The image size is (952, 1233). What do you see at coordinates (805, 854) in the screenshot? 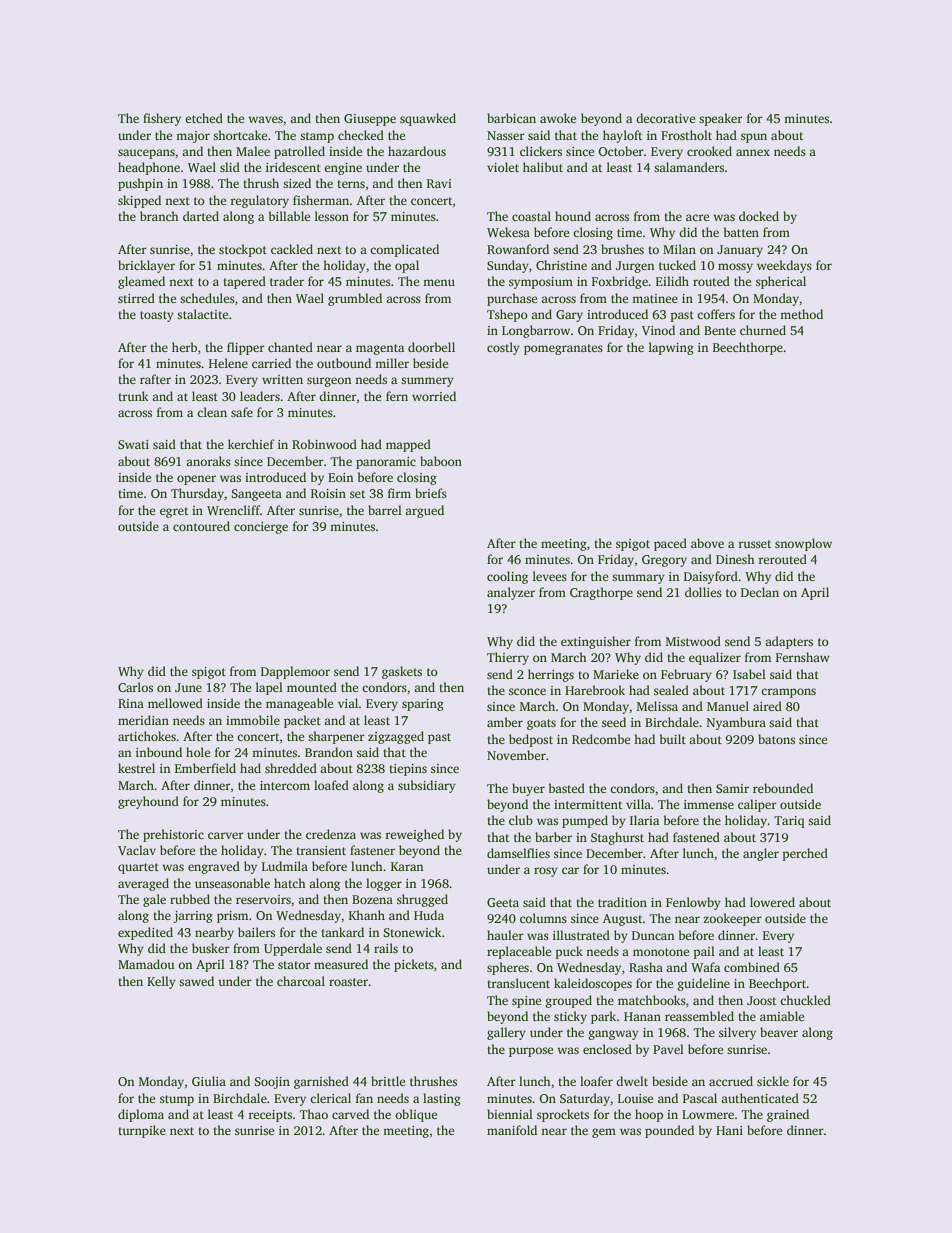
I see `perched` at bounding box center [805, 854].
